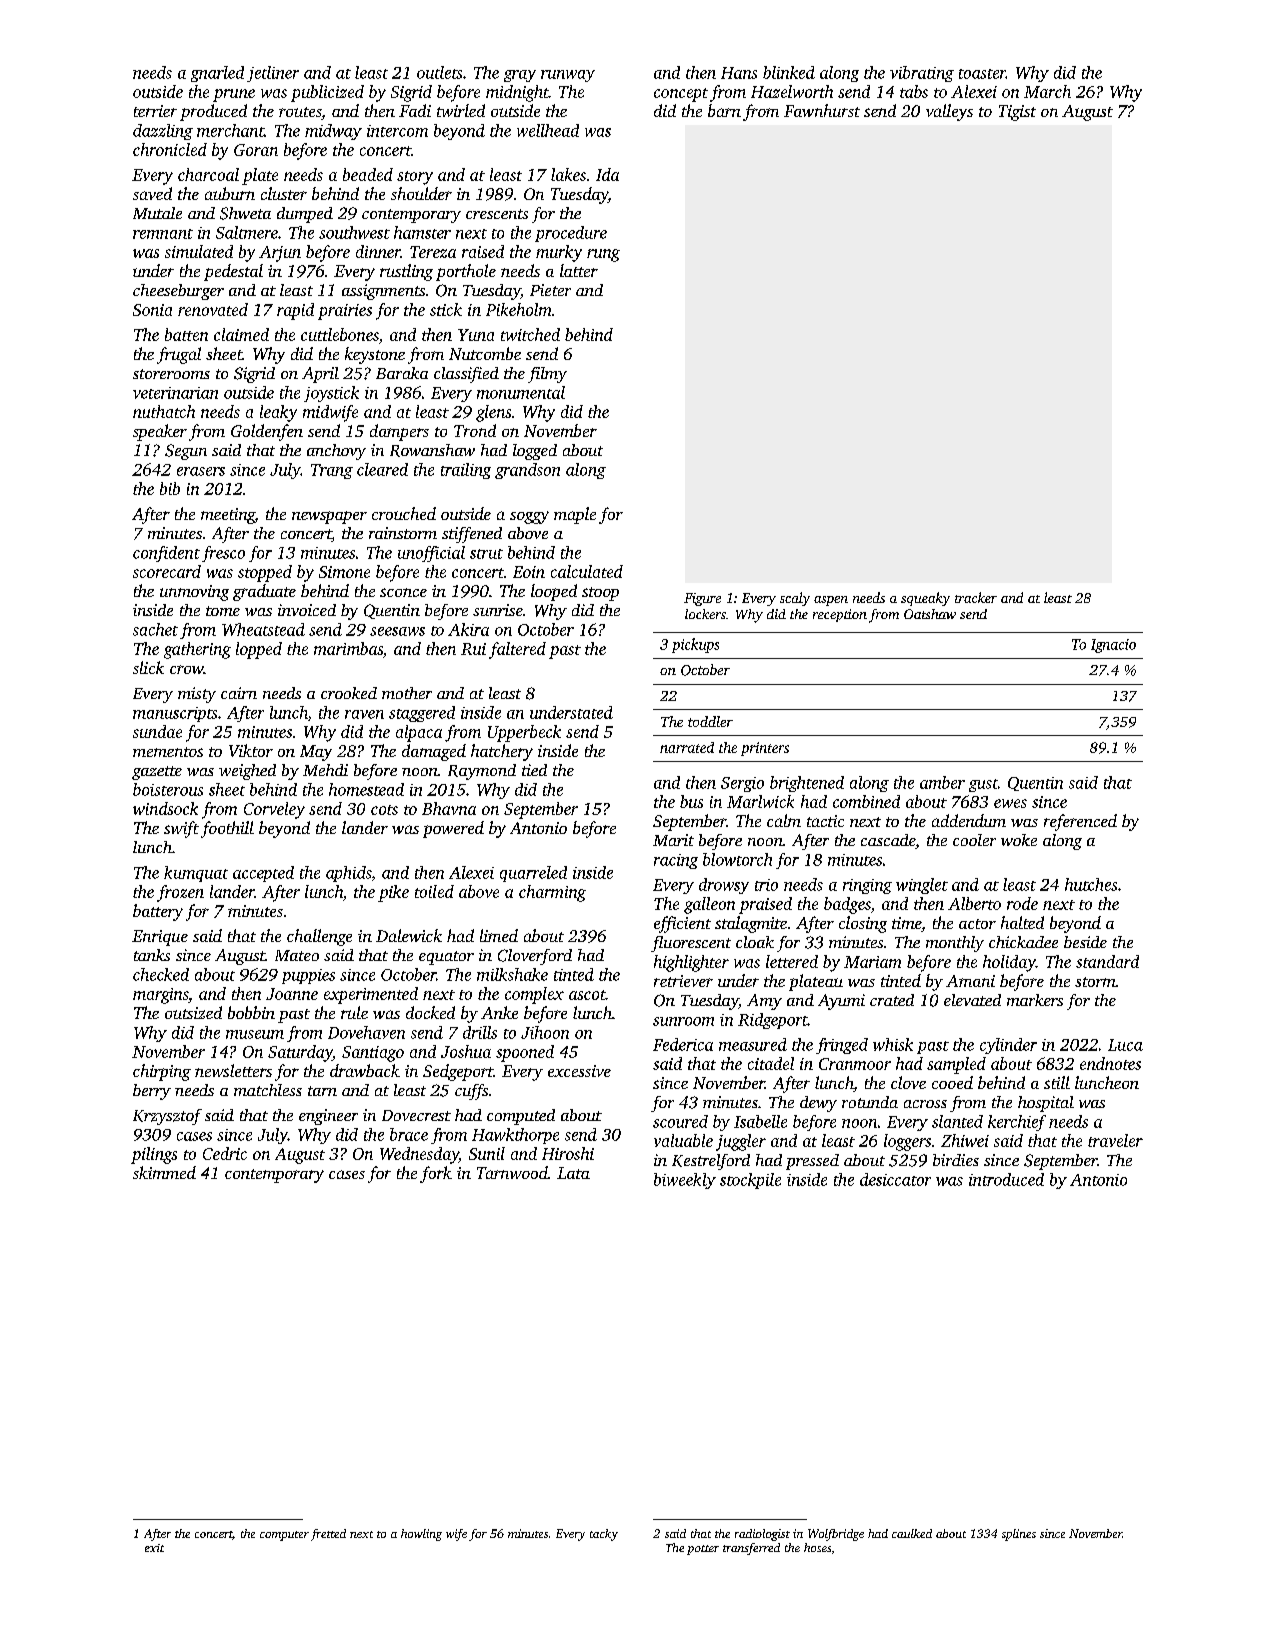 This screenshot has height=1652, width=1276. I want to click on fork, so click(436, 1174).
